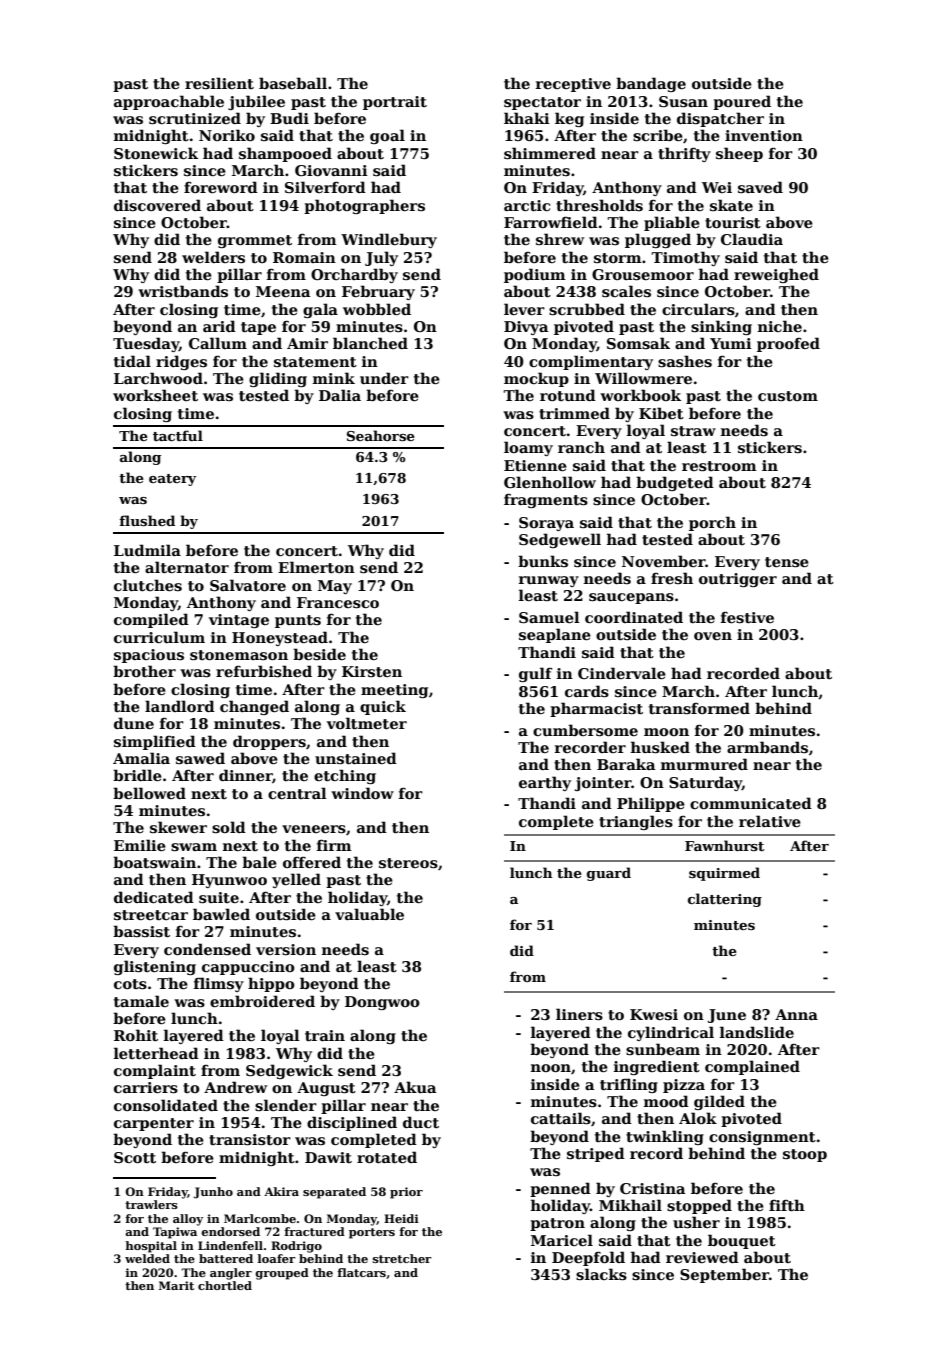  I want to click on stereos, so click(408, 863).
